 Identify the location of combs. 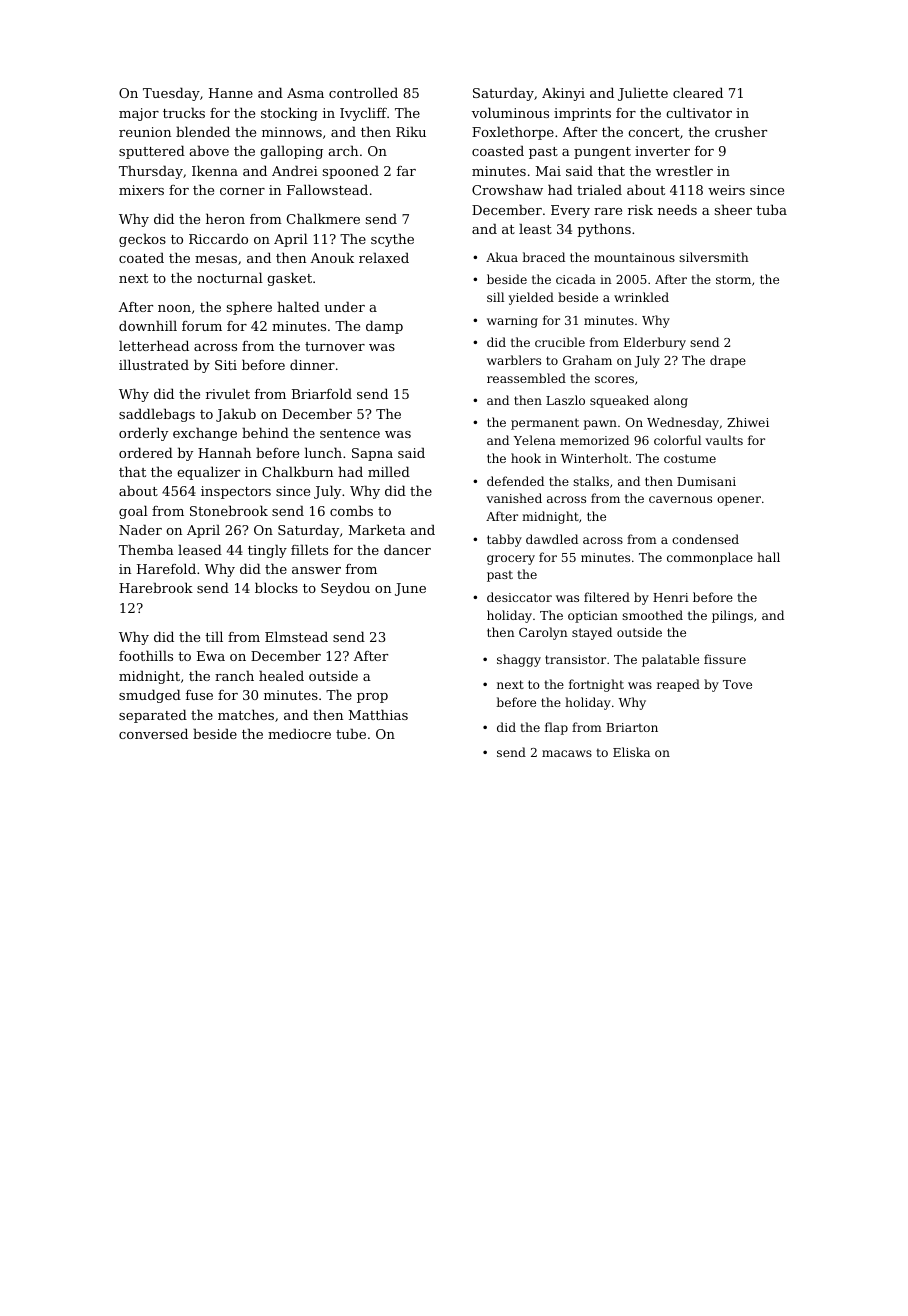
(351, 510).
